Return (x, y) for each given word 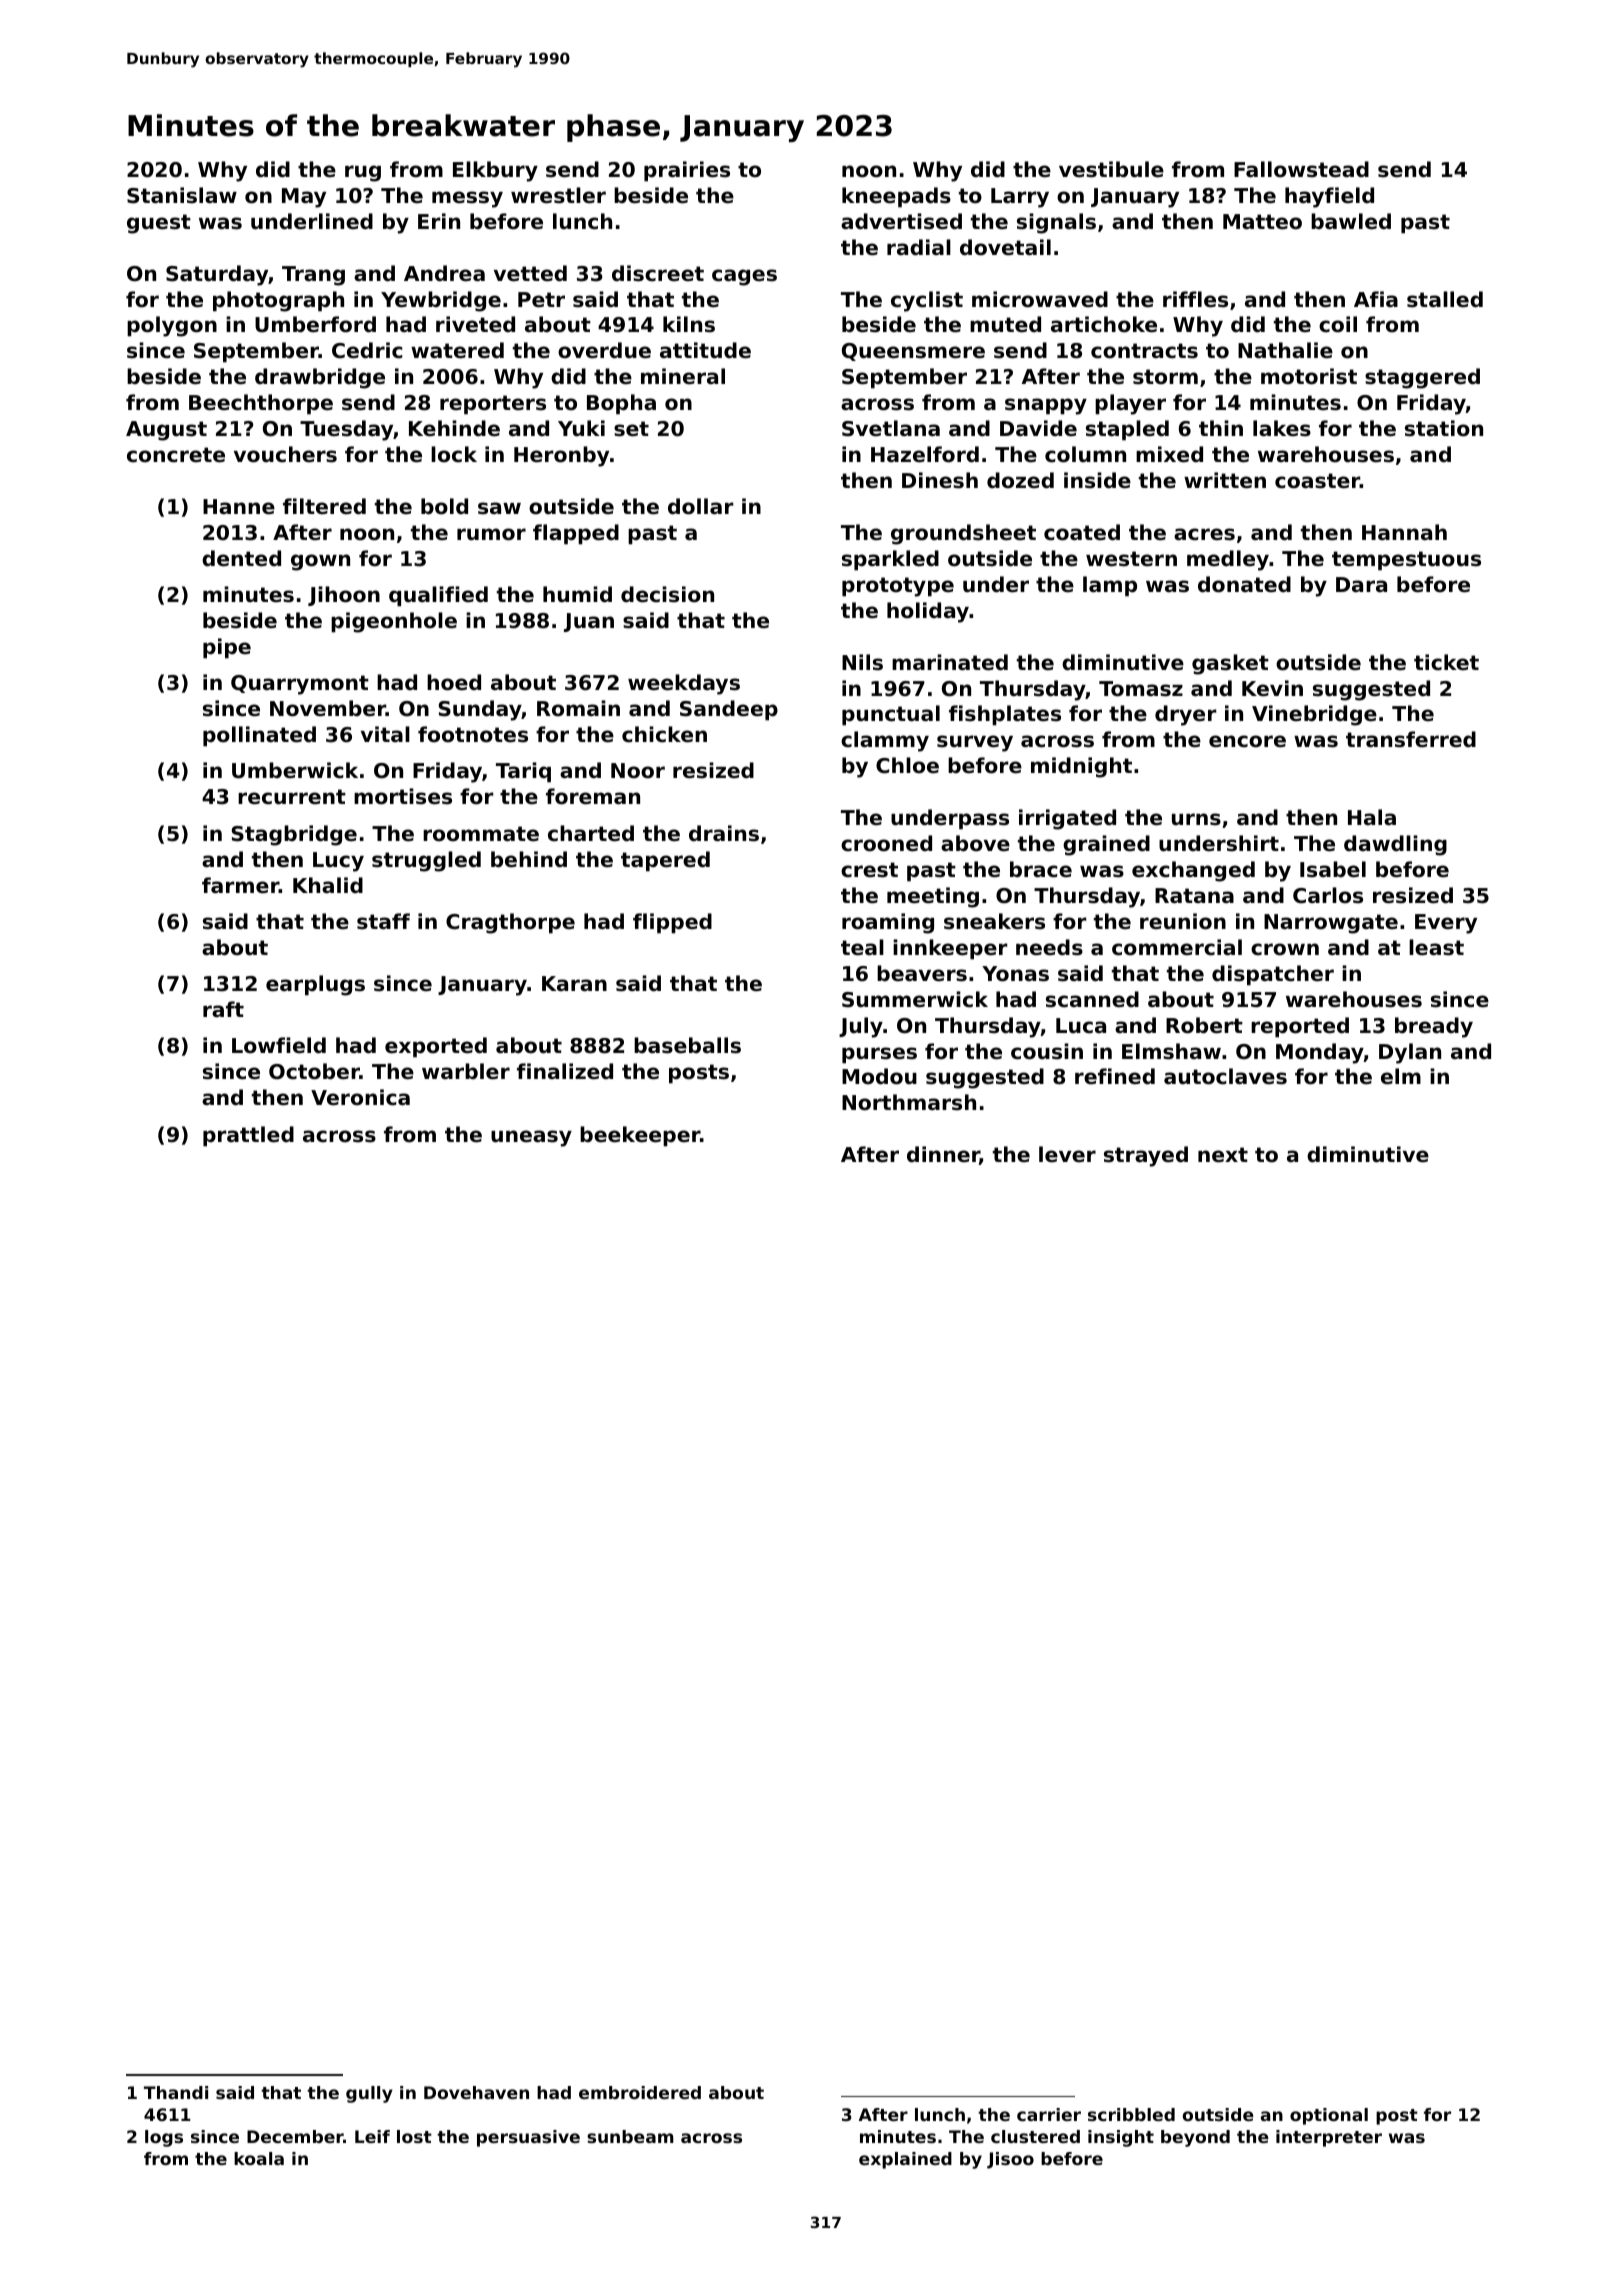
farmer (240, 885)
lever (1067, 1154)
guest (159, 224)
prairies (687, 171)
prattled (248, 1136)
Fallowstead (1301, 169)
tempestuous (1406, 561)
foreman (593, 796)
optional (1329, 2116)
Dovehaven (476, 2092)
